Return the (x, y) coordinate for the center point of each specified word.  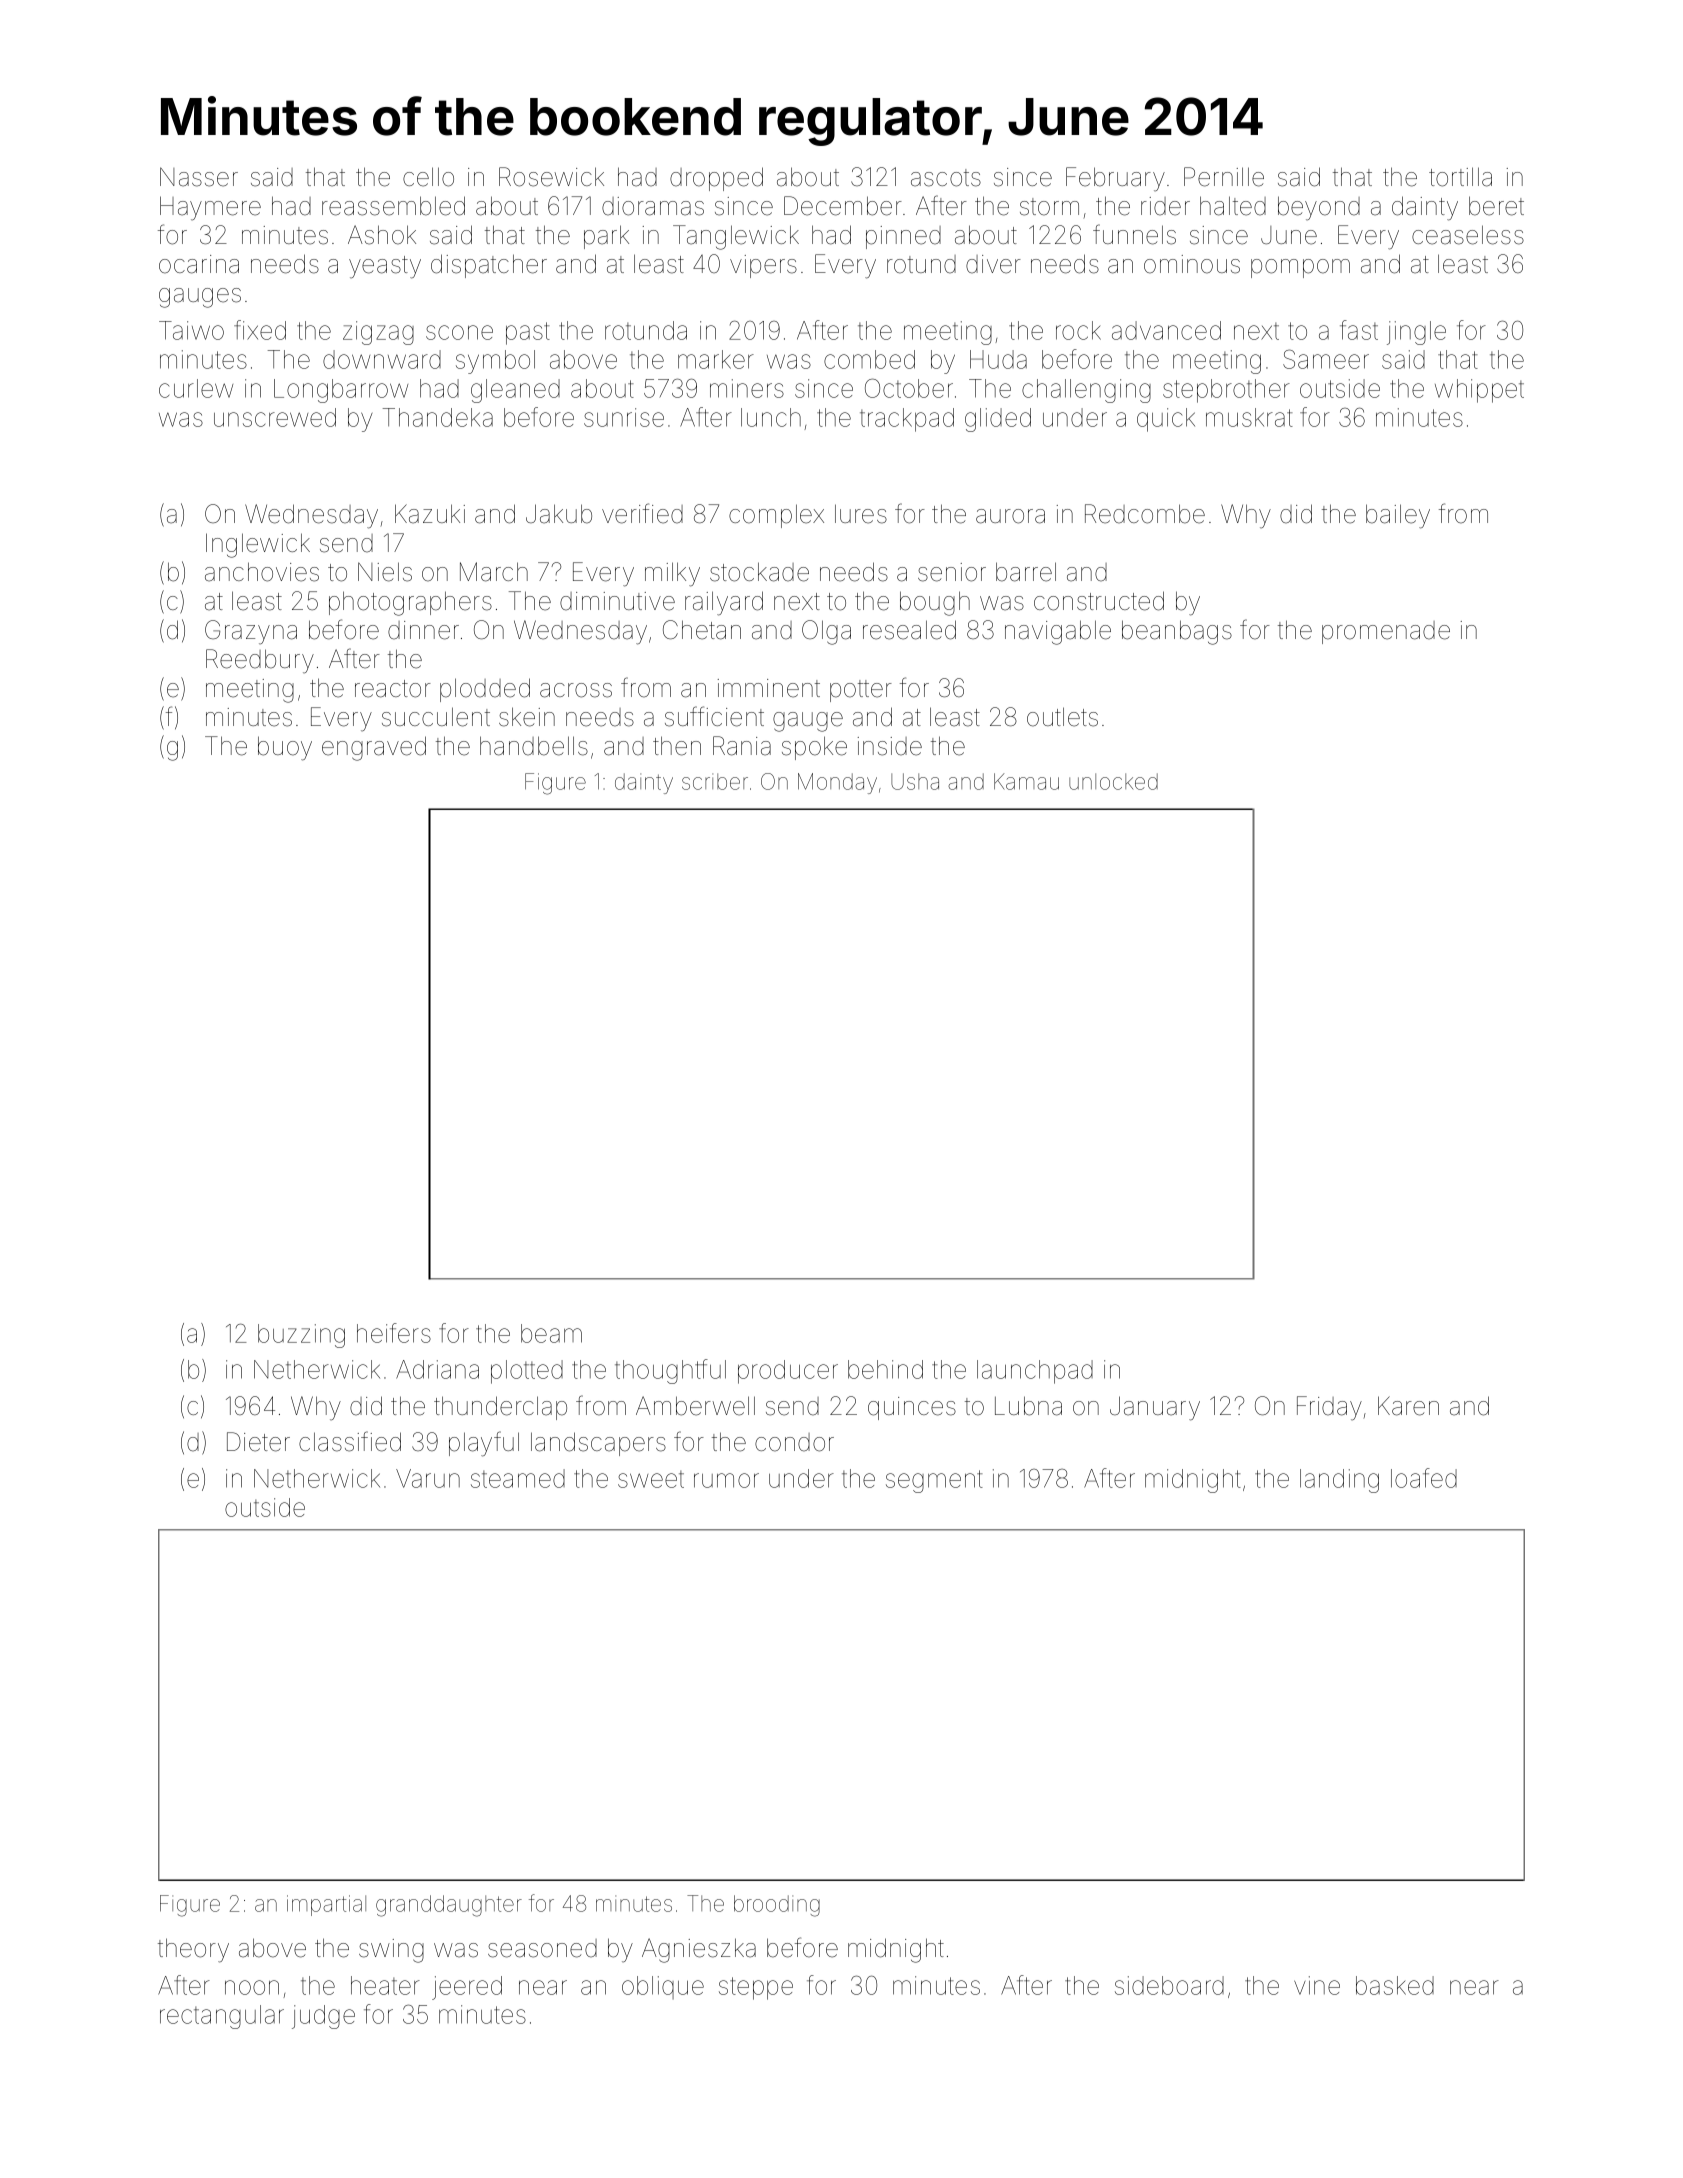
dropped (716, 179)
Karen (1408, 1406)
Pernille (1224, 177)
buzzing (301, 1336)
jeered (467, 1988)
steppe (756, 1988)
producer (788, 1372)
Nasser (199, 177)
